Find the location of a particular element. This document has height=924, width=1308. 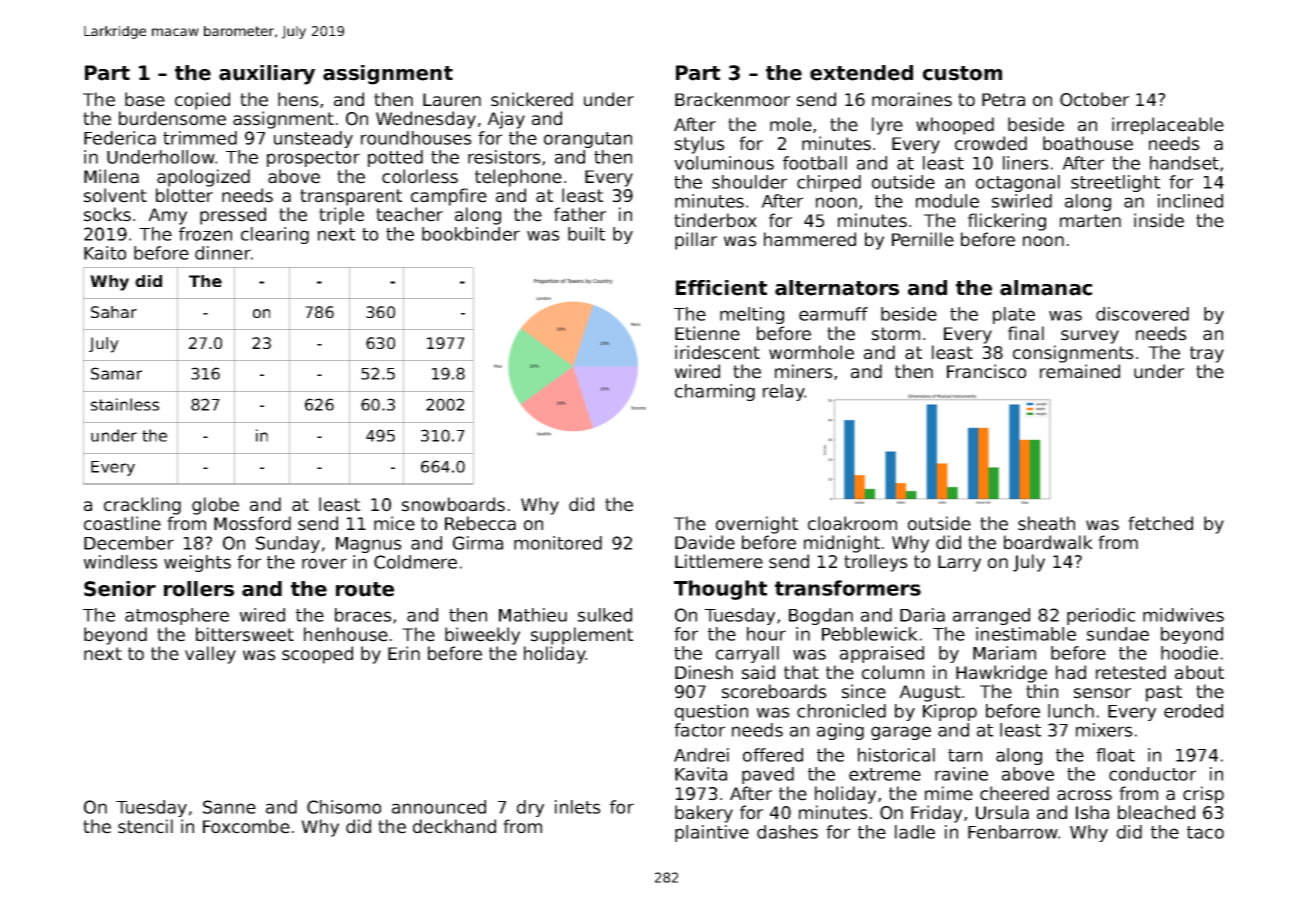

auxiliary is located at coordinates (267, 75).
